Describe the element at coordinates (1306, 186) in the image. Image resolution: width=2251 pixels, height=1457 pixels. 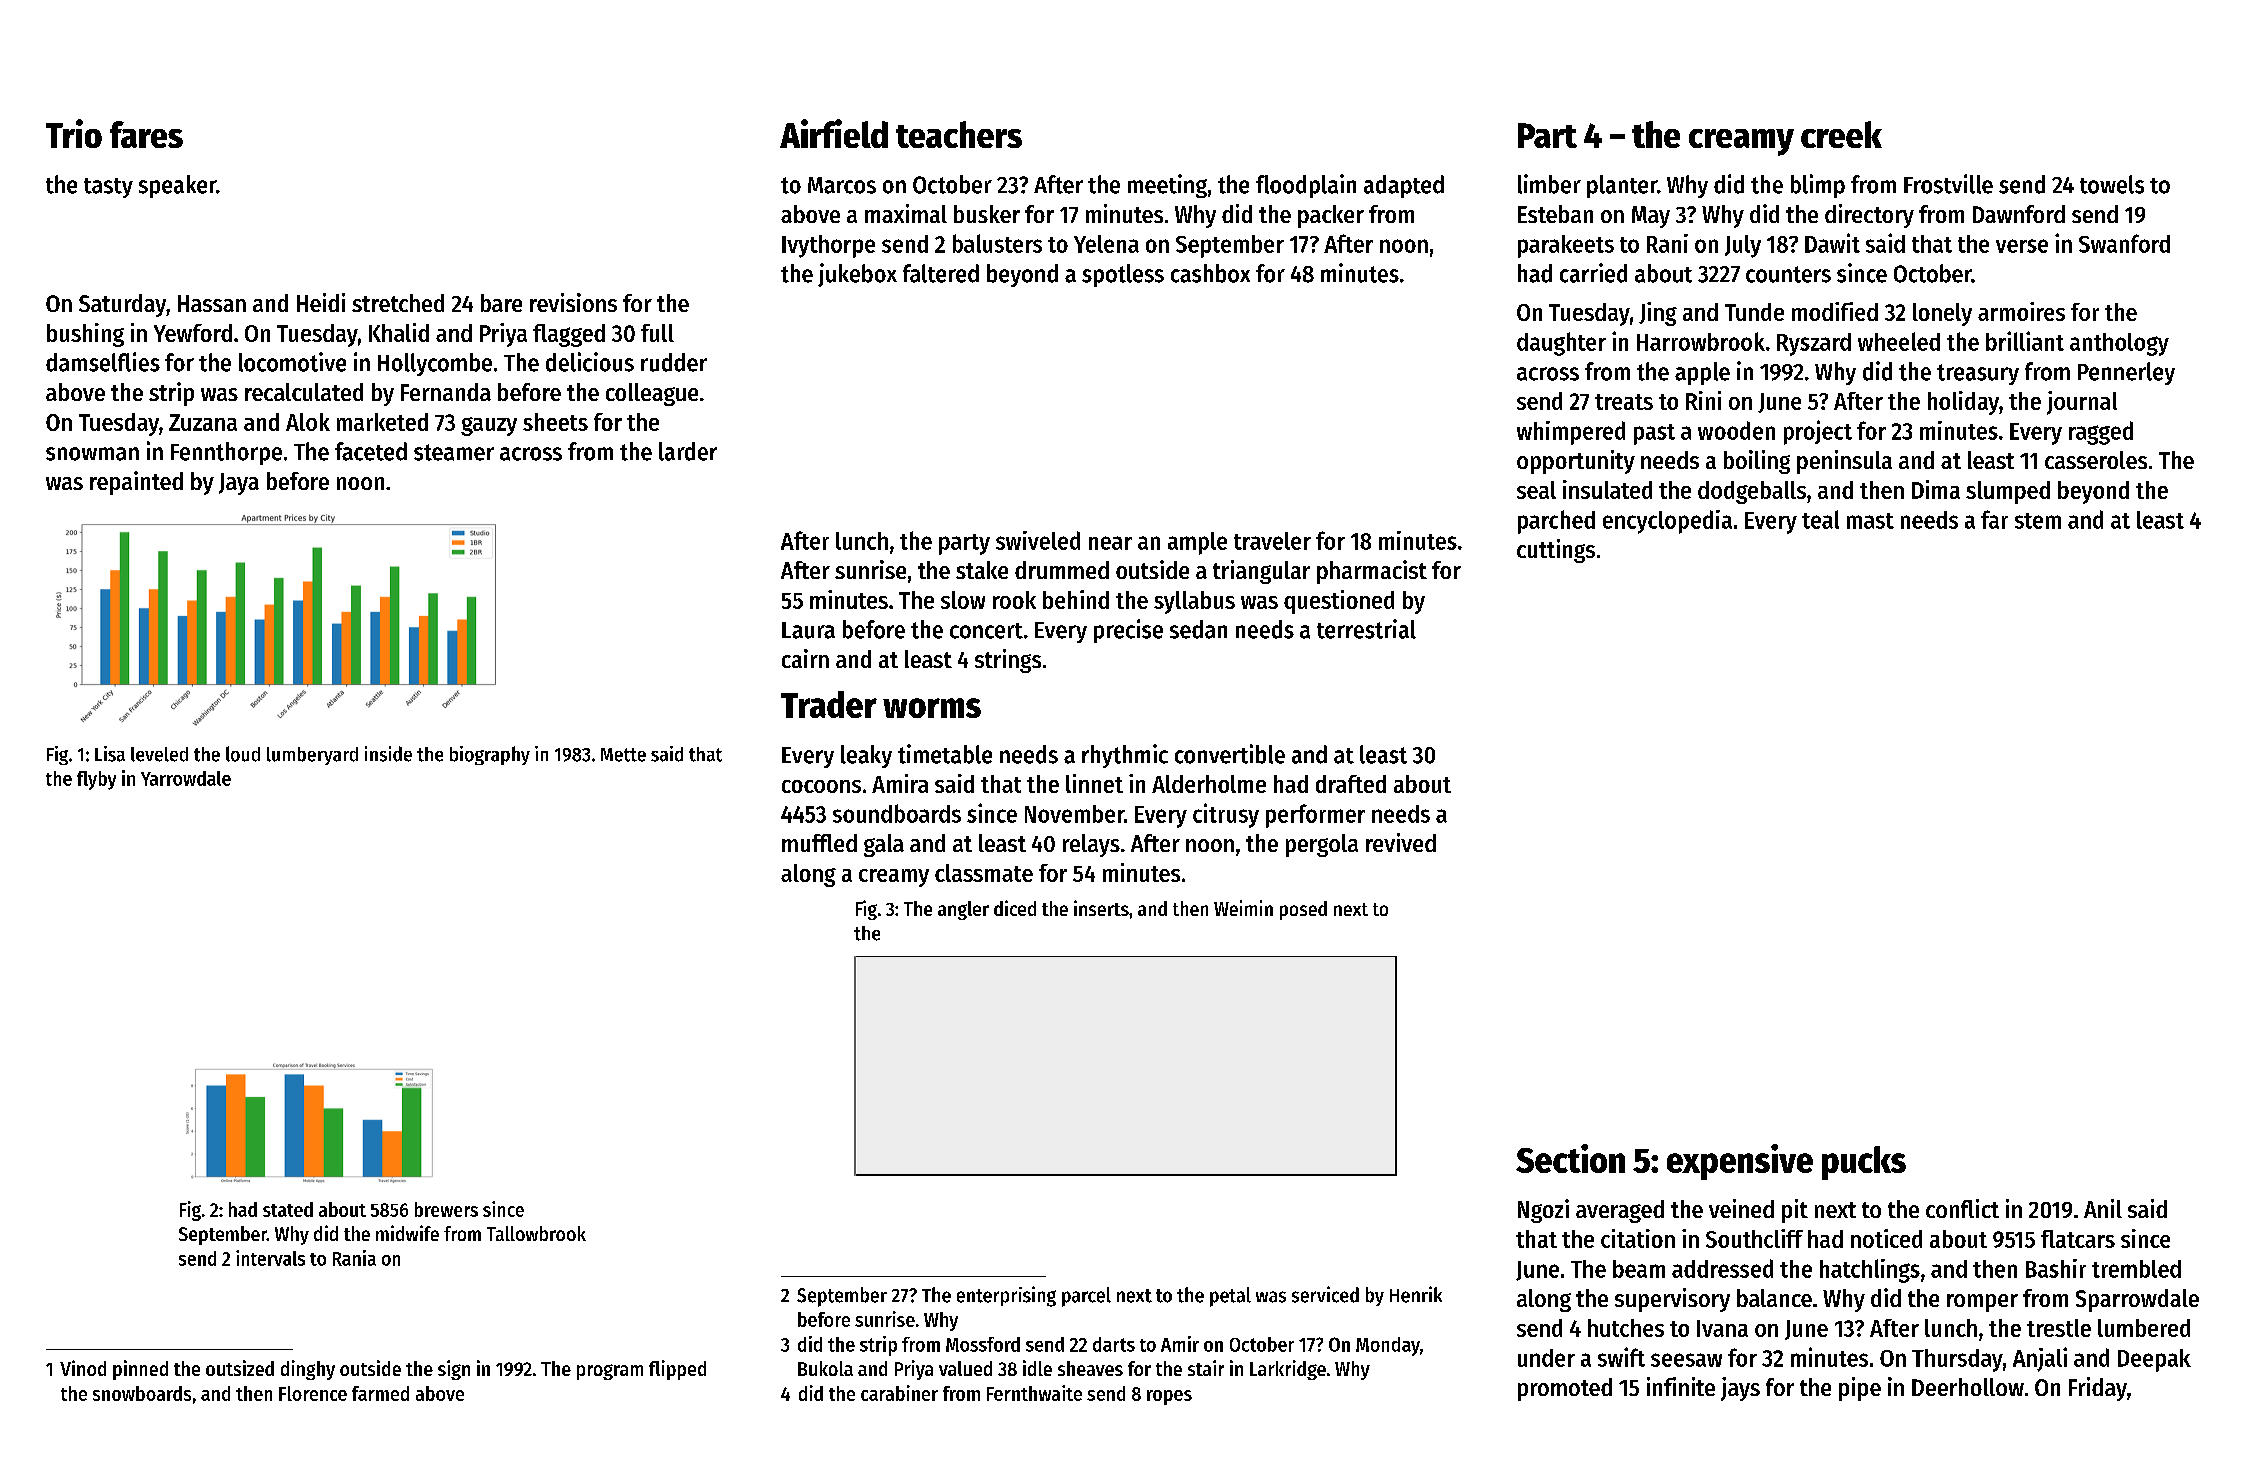
I see `floodplain` at that location.
